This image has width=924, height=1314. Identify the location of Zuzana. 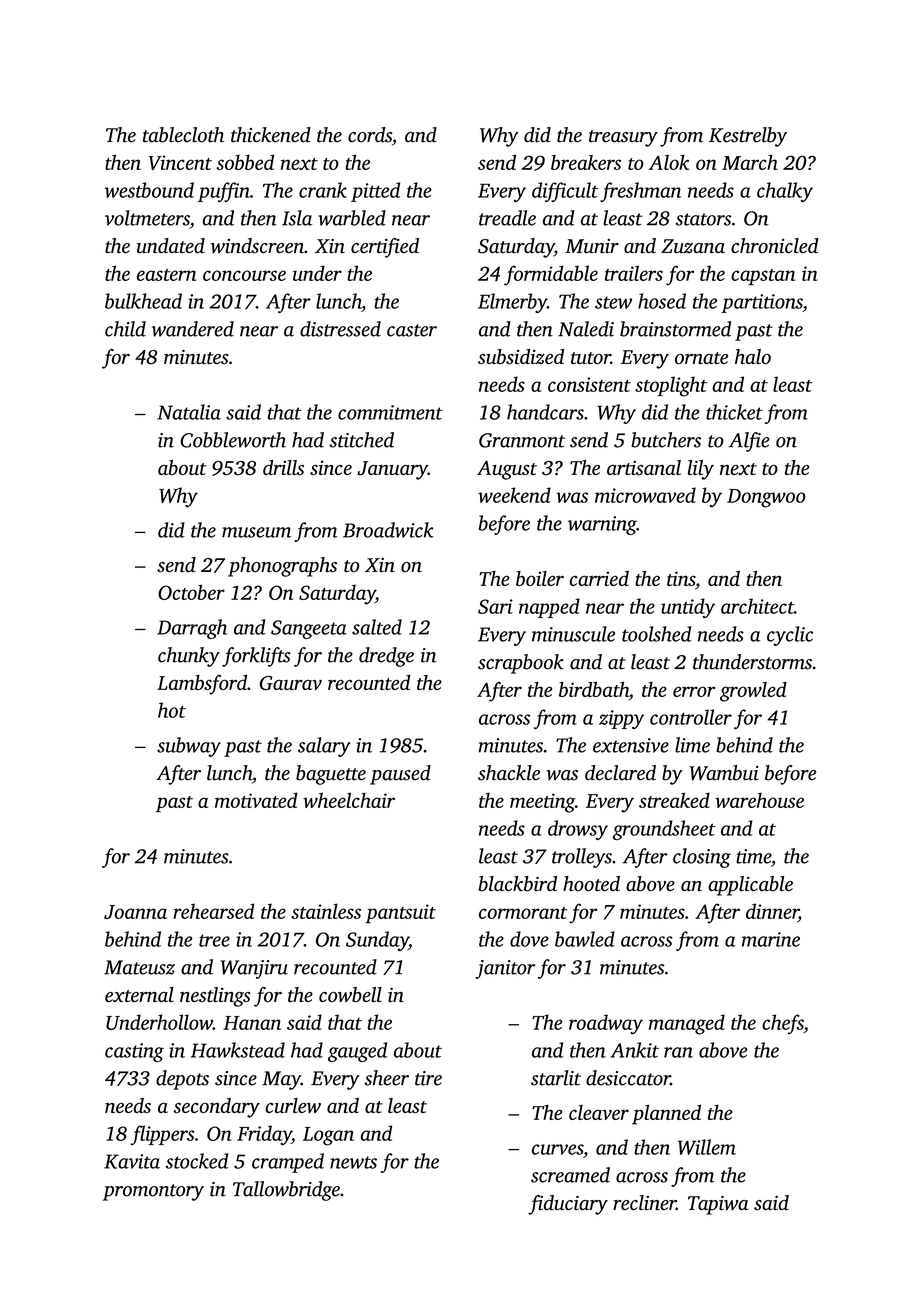
(693, 246).
